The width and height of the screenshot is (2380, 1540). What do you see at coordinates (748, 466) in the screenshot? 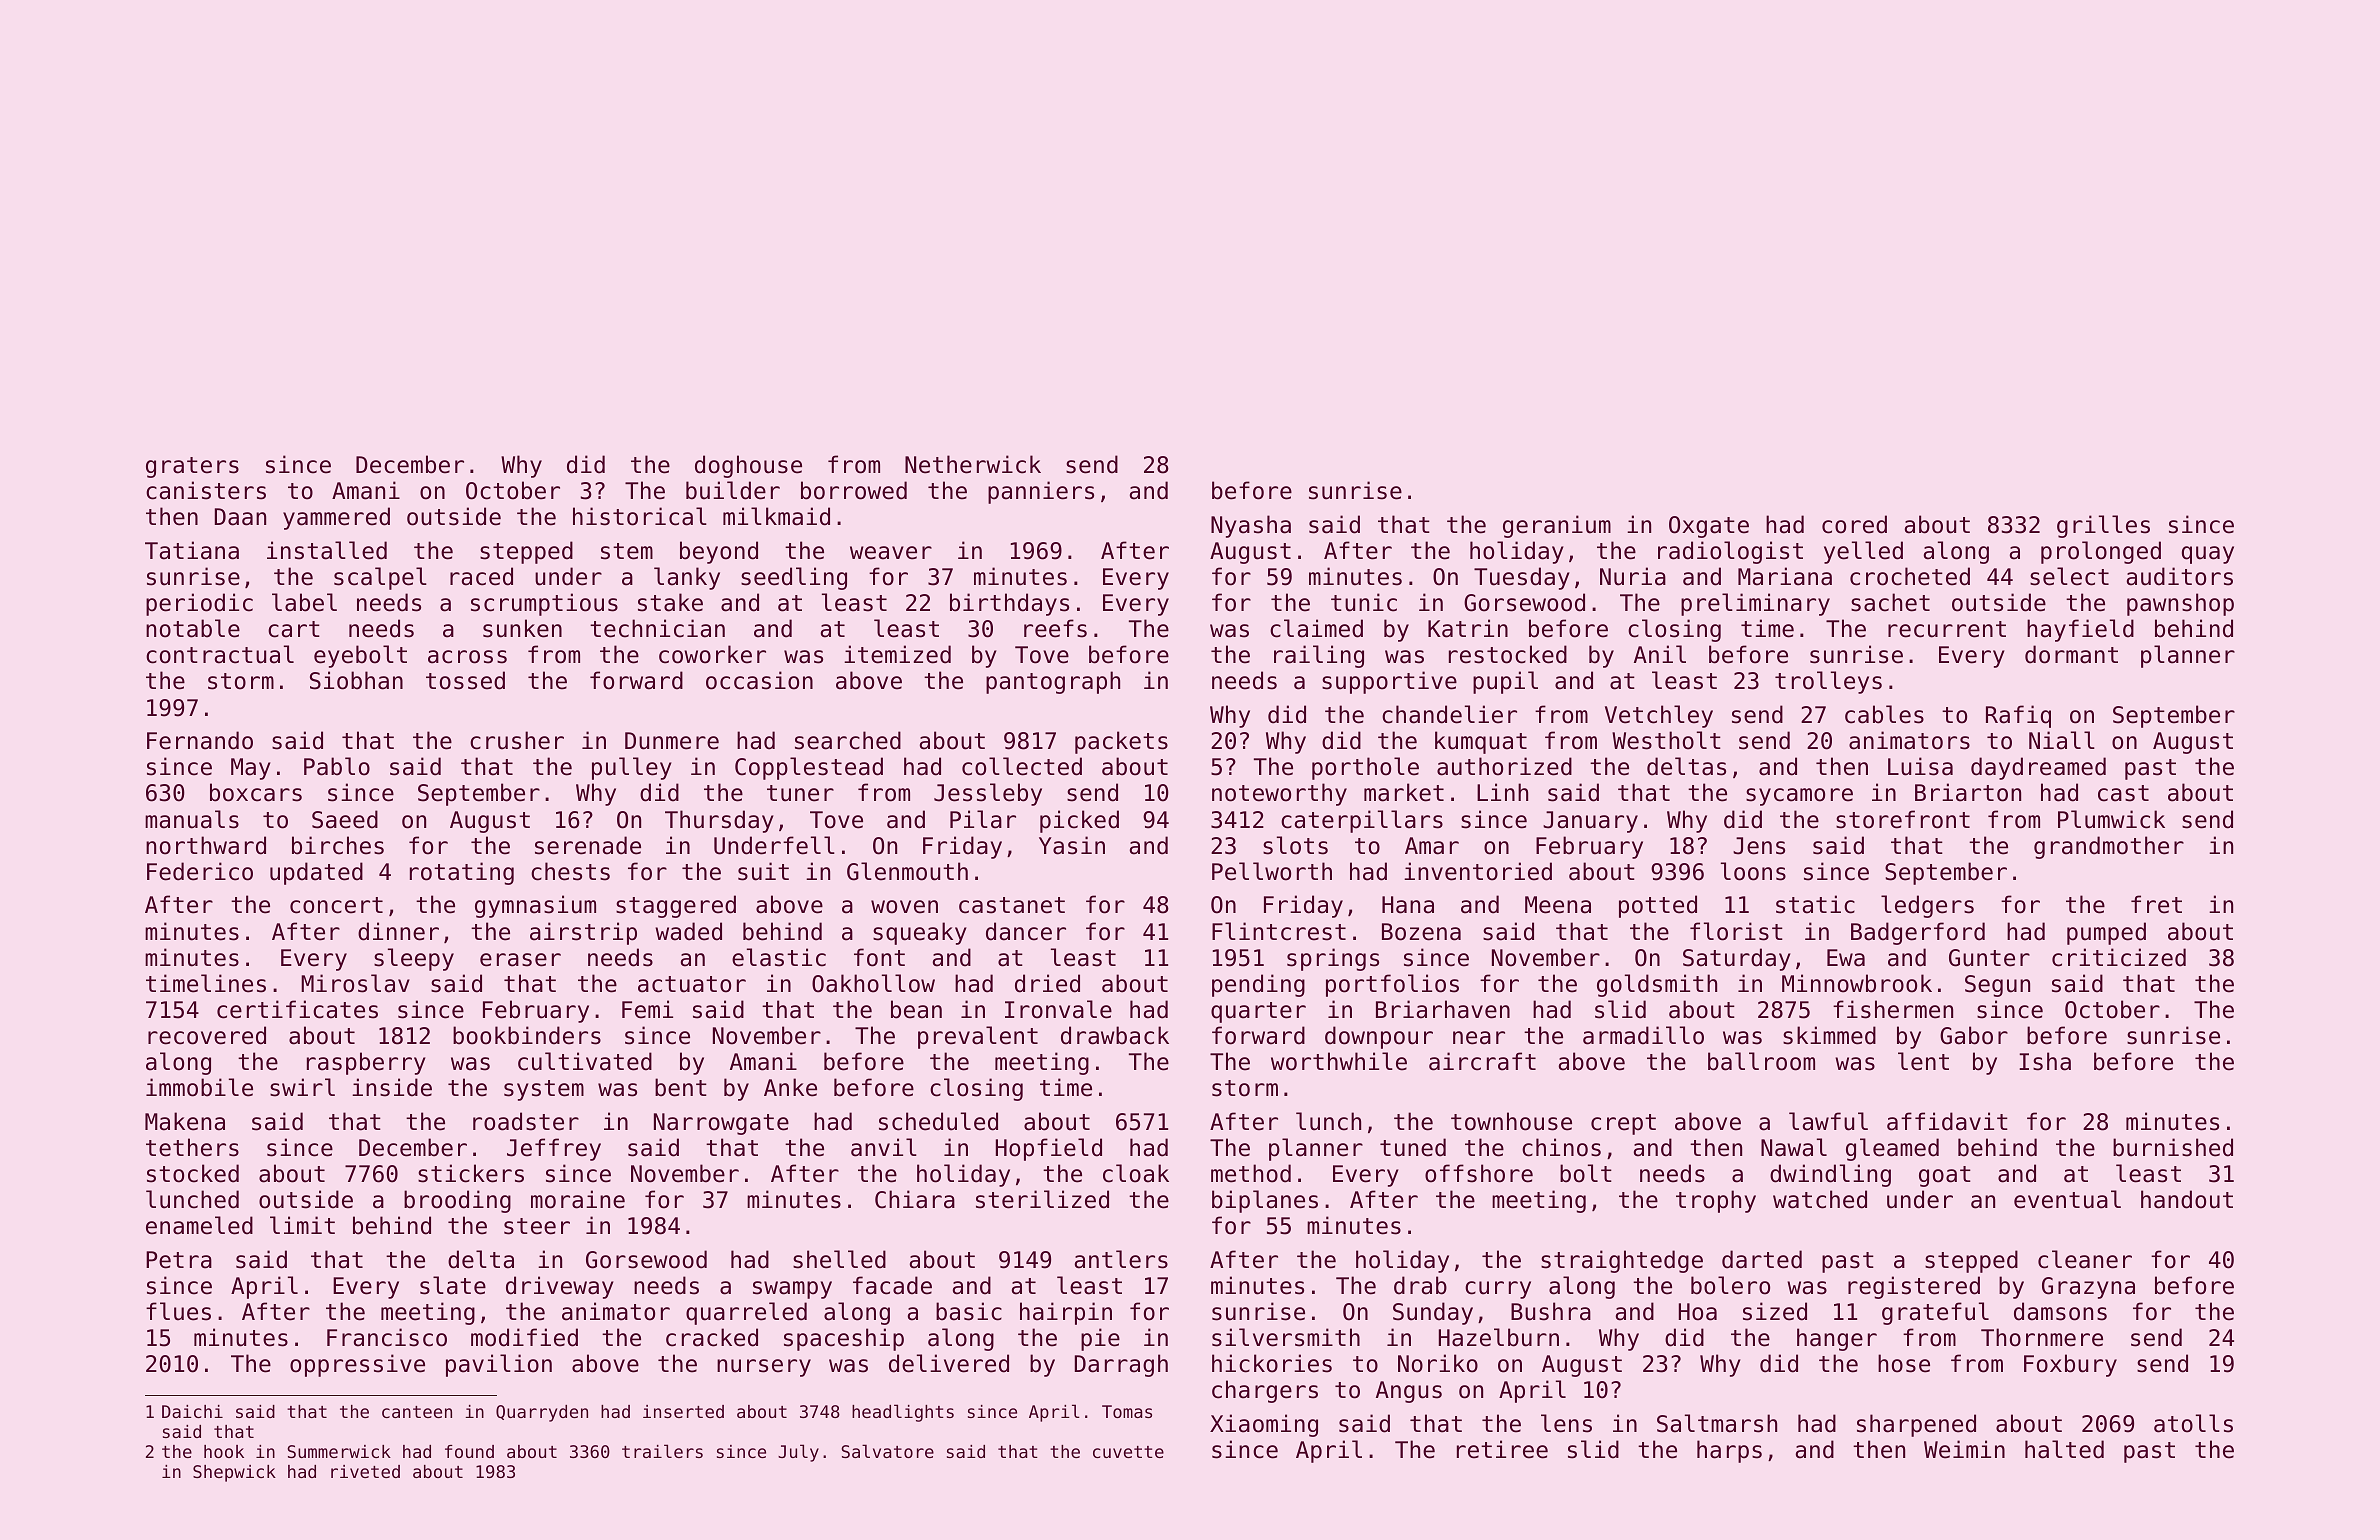
I see `doghouse` at bounding box center [748, 466].
